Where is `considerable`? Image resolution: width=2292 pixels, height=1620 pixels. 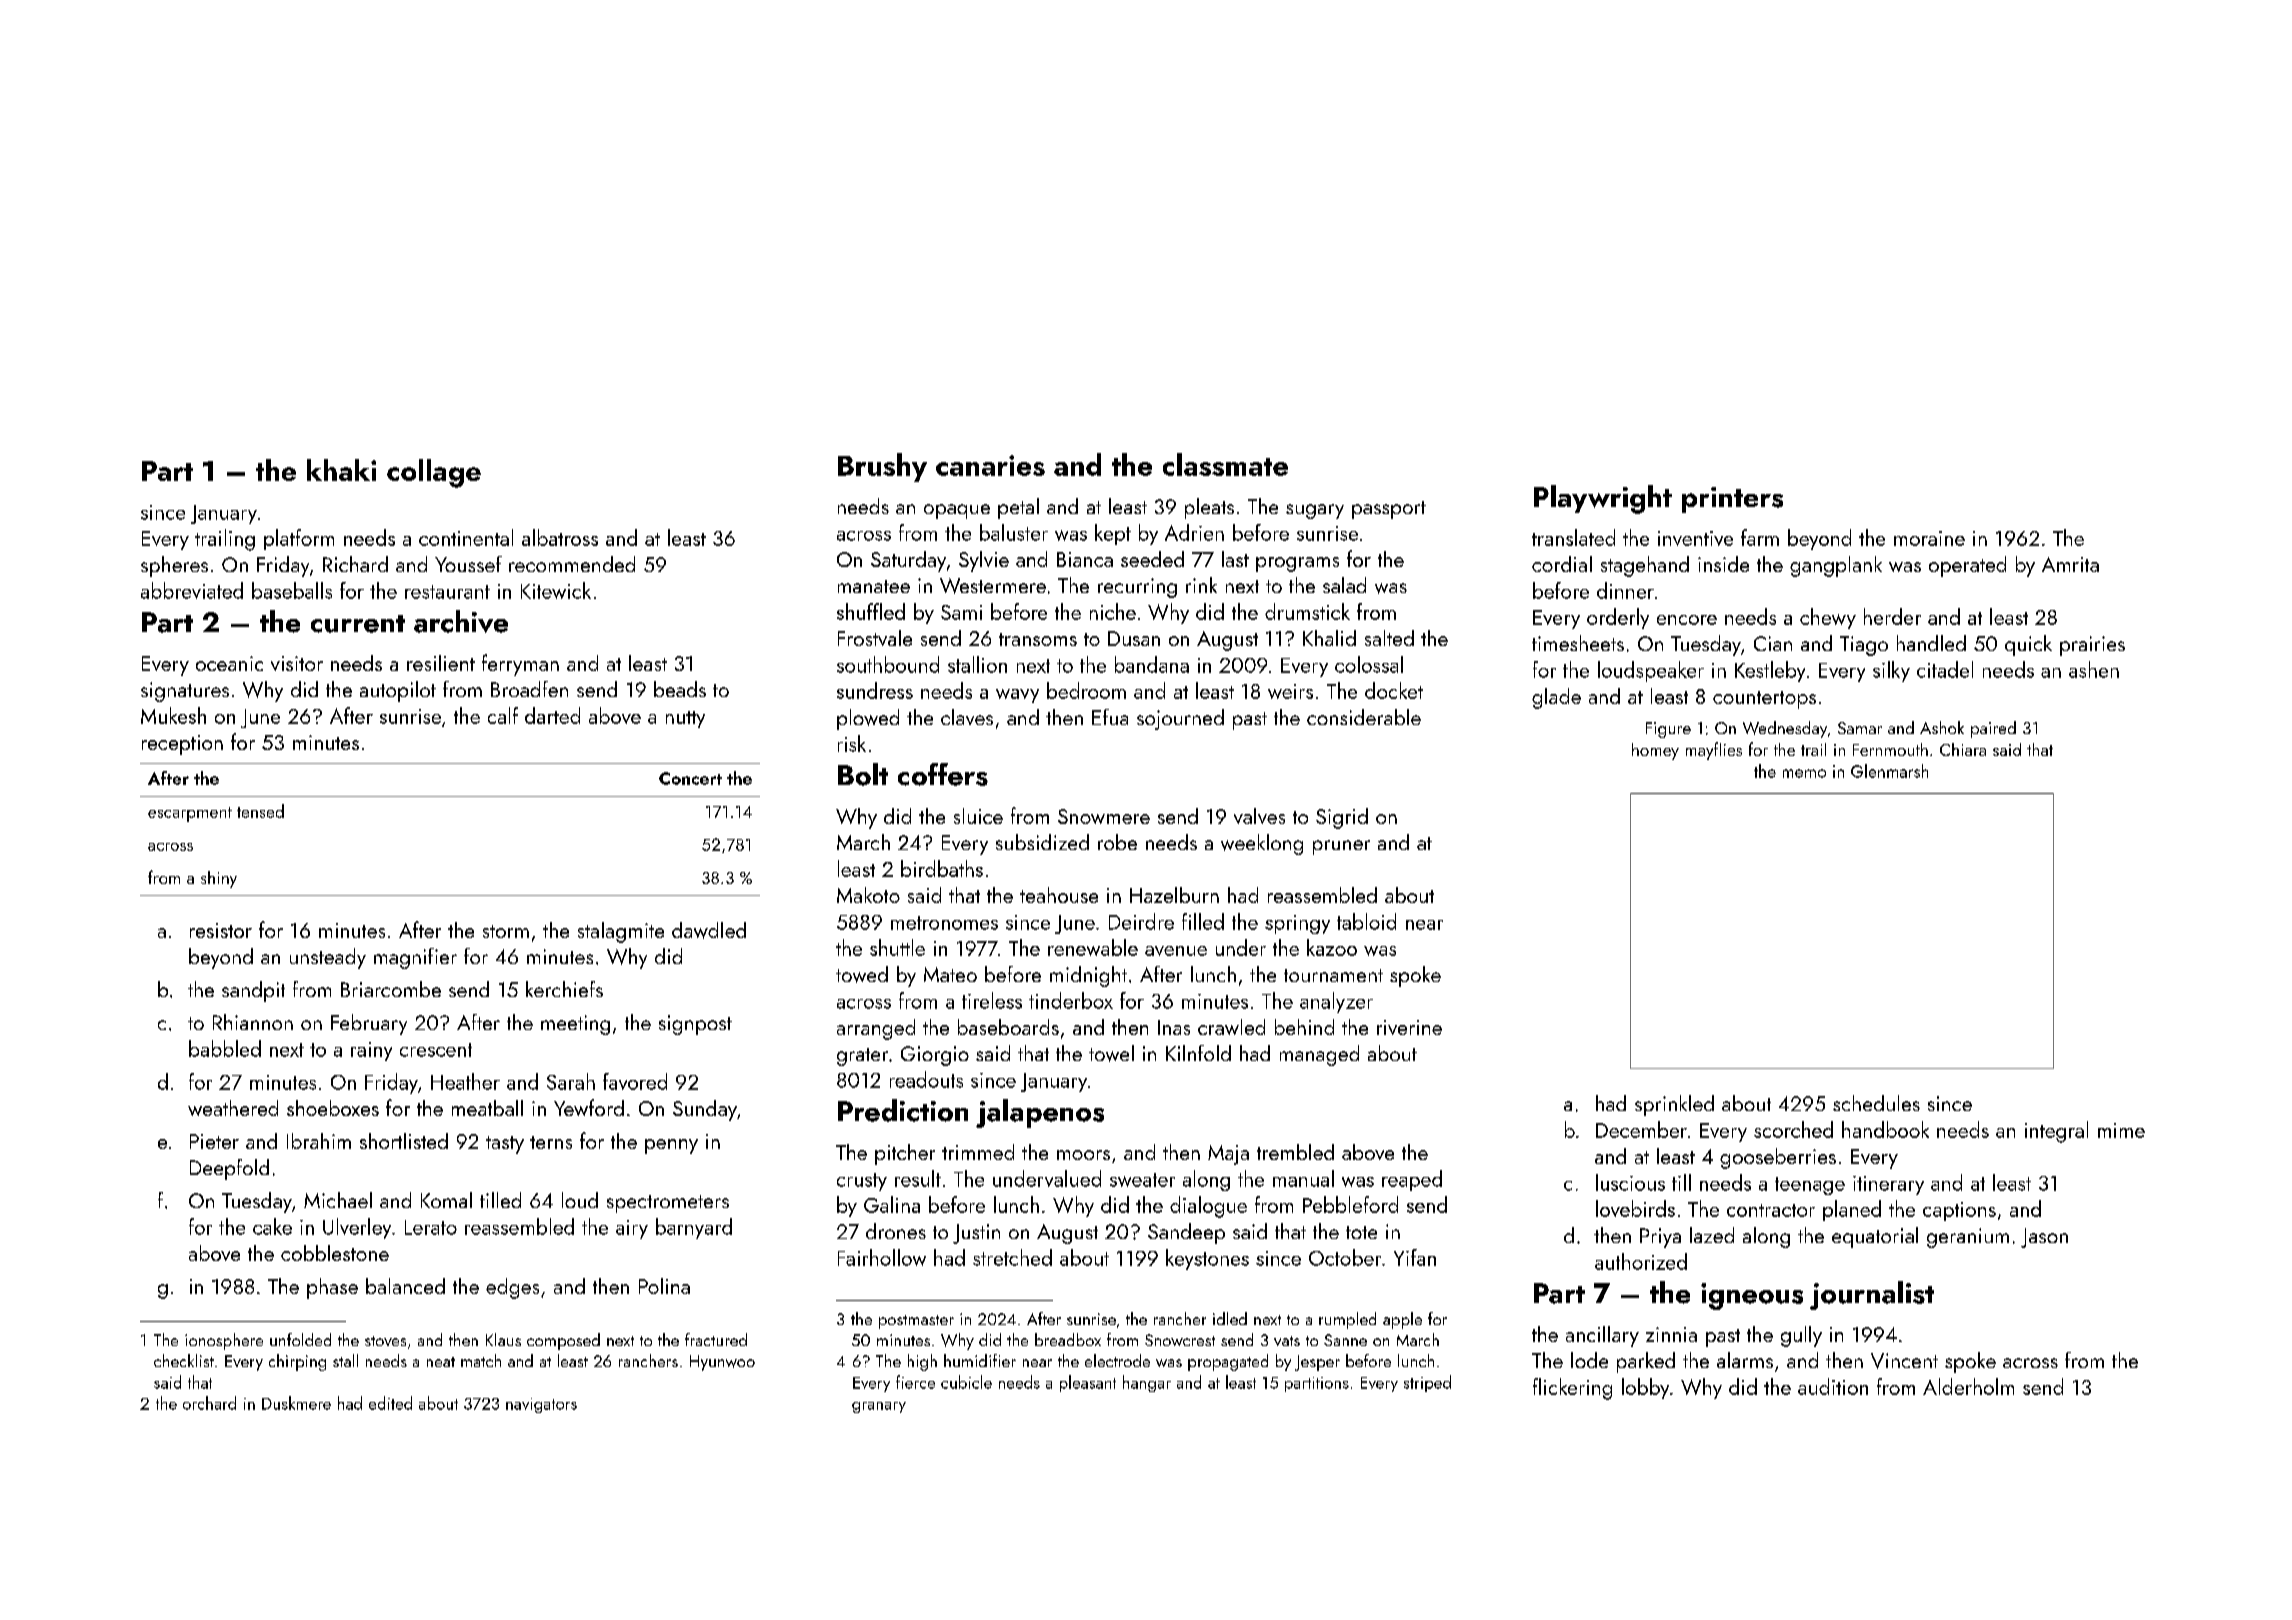
considerable is located at coordinates (1364, 717).
